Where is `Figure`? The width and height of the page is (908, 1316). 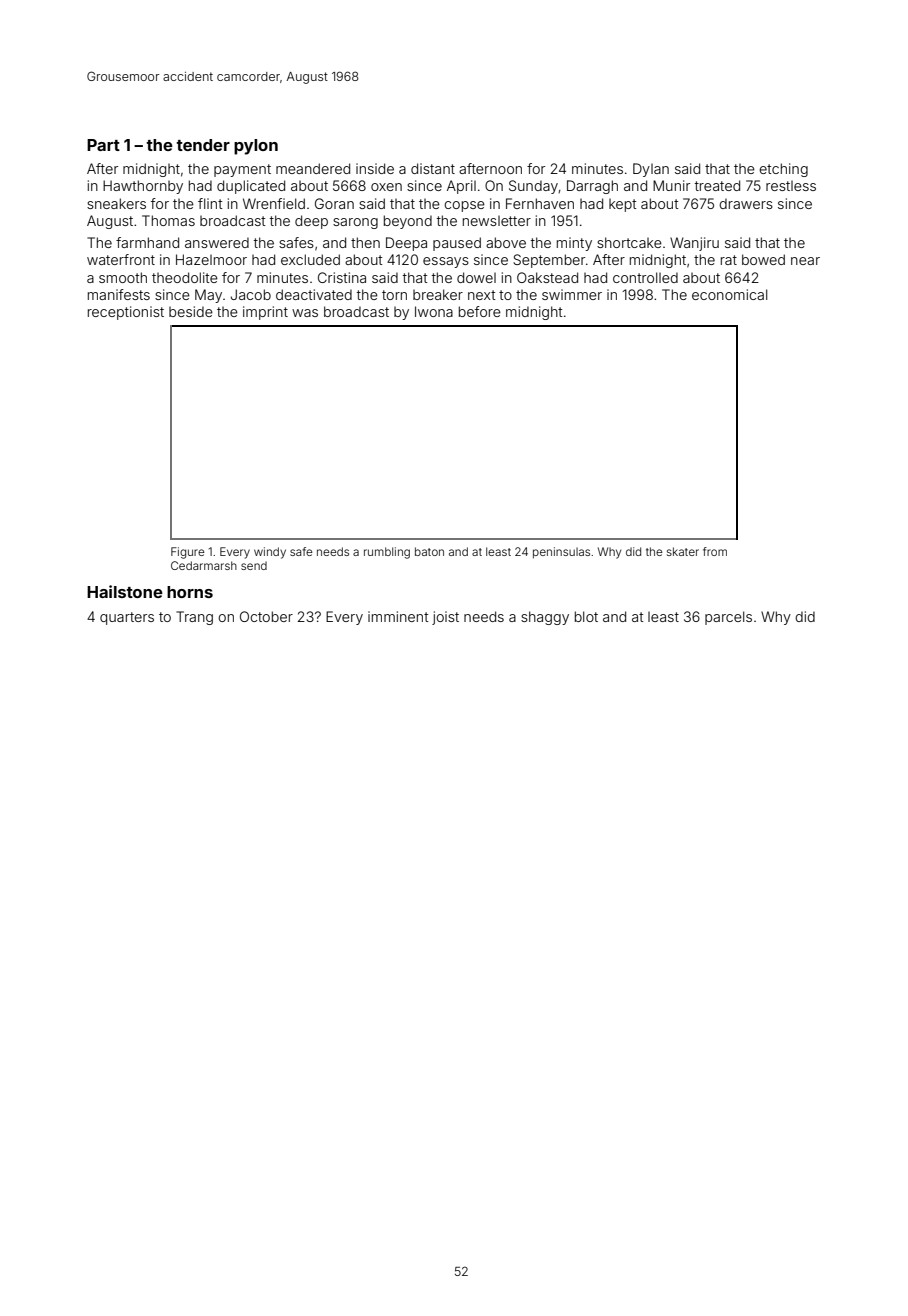
Figure is located at coordinates (188, 553).
